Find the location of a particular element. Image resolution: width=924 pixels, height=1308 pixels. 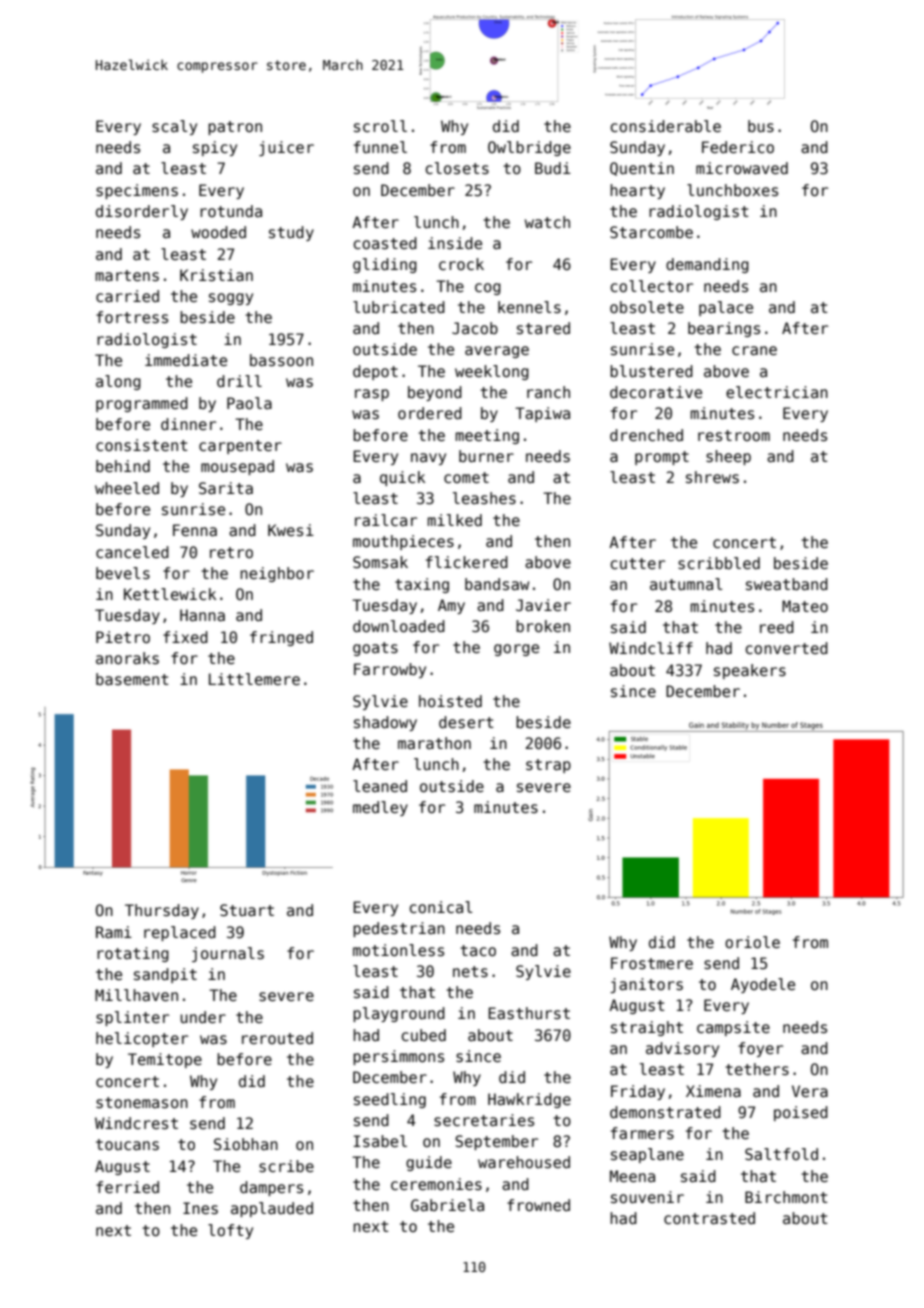

janitors is located at coordinates (646, 985).
